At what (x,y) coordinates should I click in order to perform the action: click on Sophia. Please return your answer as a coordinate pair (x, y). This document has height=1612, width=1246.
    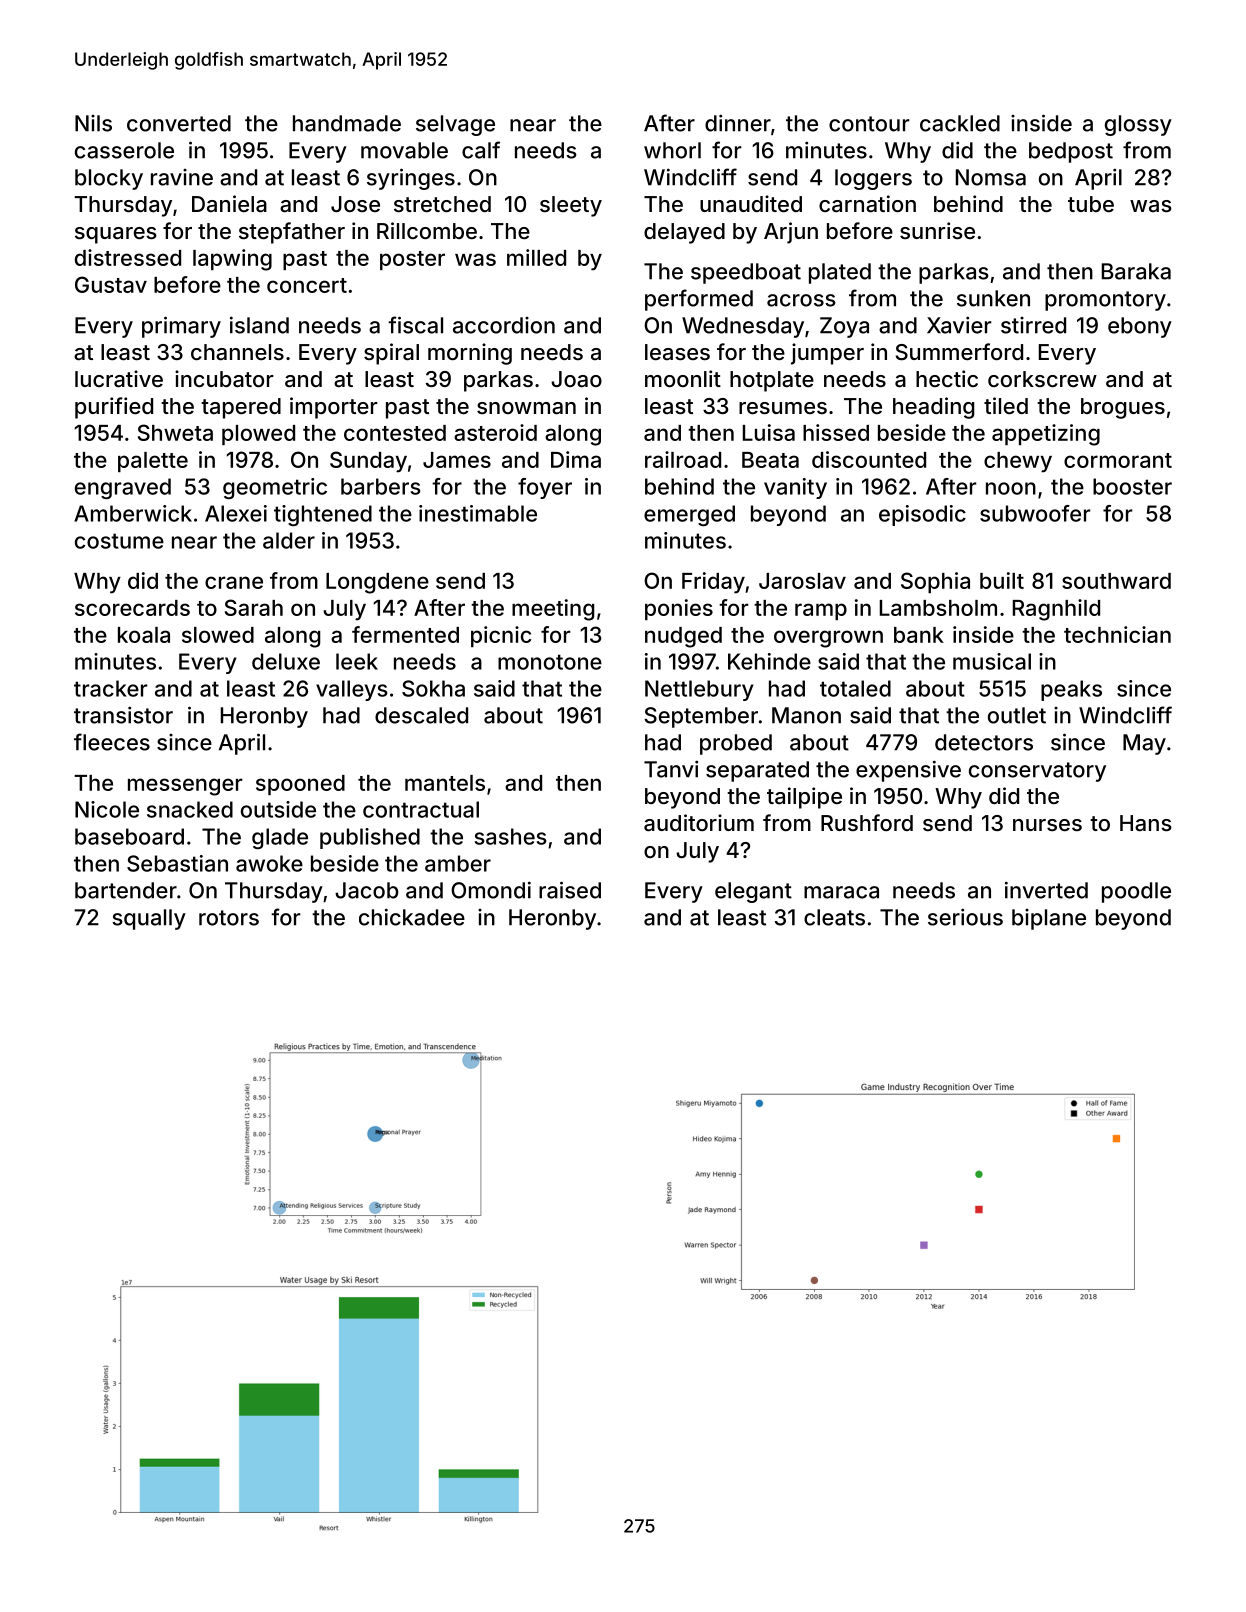
    Looking at the image, I should click on (935, 582).
